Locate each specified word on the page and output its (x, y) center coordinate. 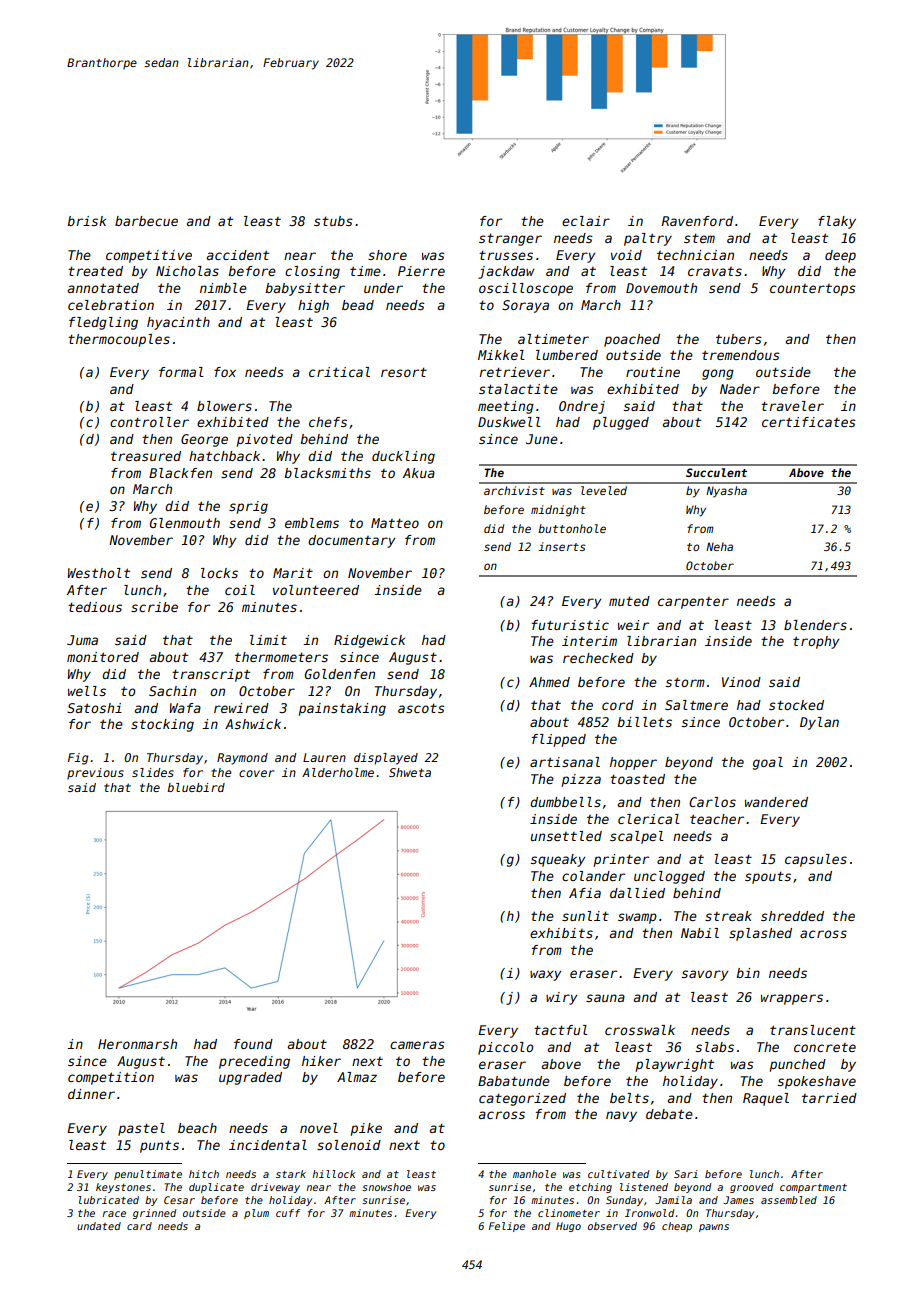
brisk (86, 221)
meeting (506, 407)
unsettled (566, 836)
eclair (586, 221)
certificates (809, 422)
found (253, 1044)
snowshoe (386, 1187)
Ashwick (253, 724)
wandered (776, 802)
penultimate (148, 1175)
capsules (816, 860)
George (204, 440)
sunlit (585, 916)
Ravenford (697, 221)
